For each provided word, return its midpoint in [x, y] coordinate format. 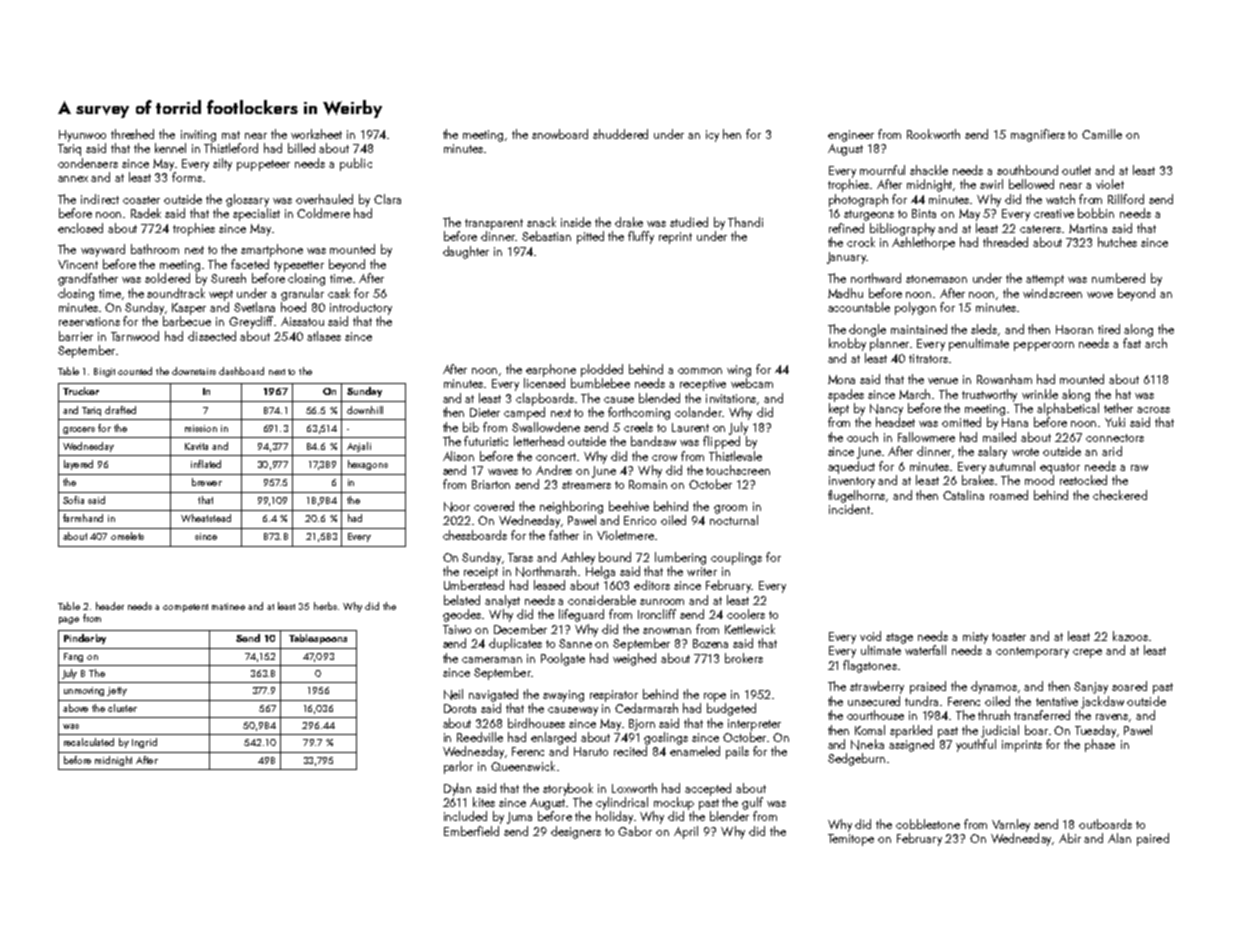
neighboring [571, 507]
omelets [127, 536]
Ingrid [144, 743]
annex [73, 179]
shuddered [620, 134]
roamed [1009, 495]
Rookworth [933, 134]
